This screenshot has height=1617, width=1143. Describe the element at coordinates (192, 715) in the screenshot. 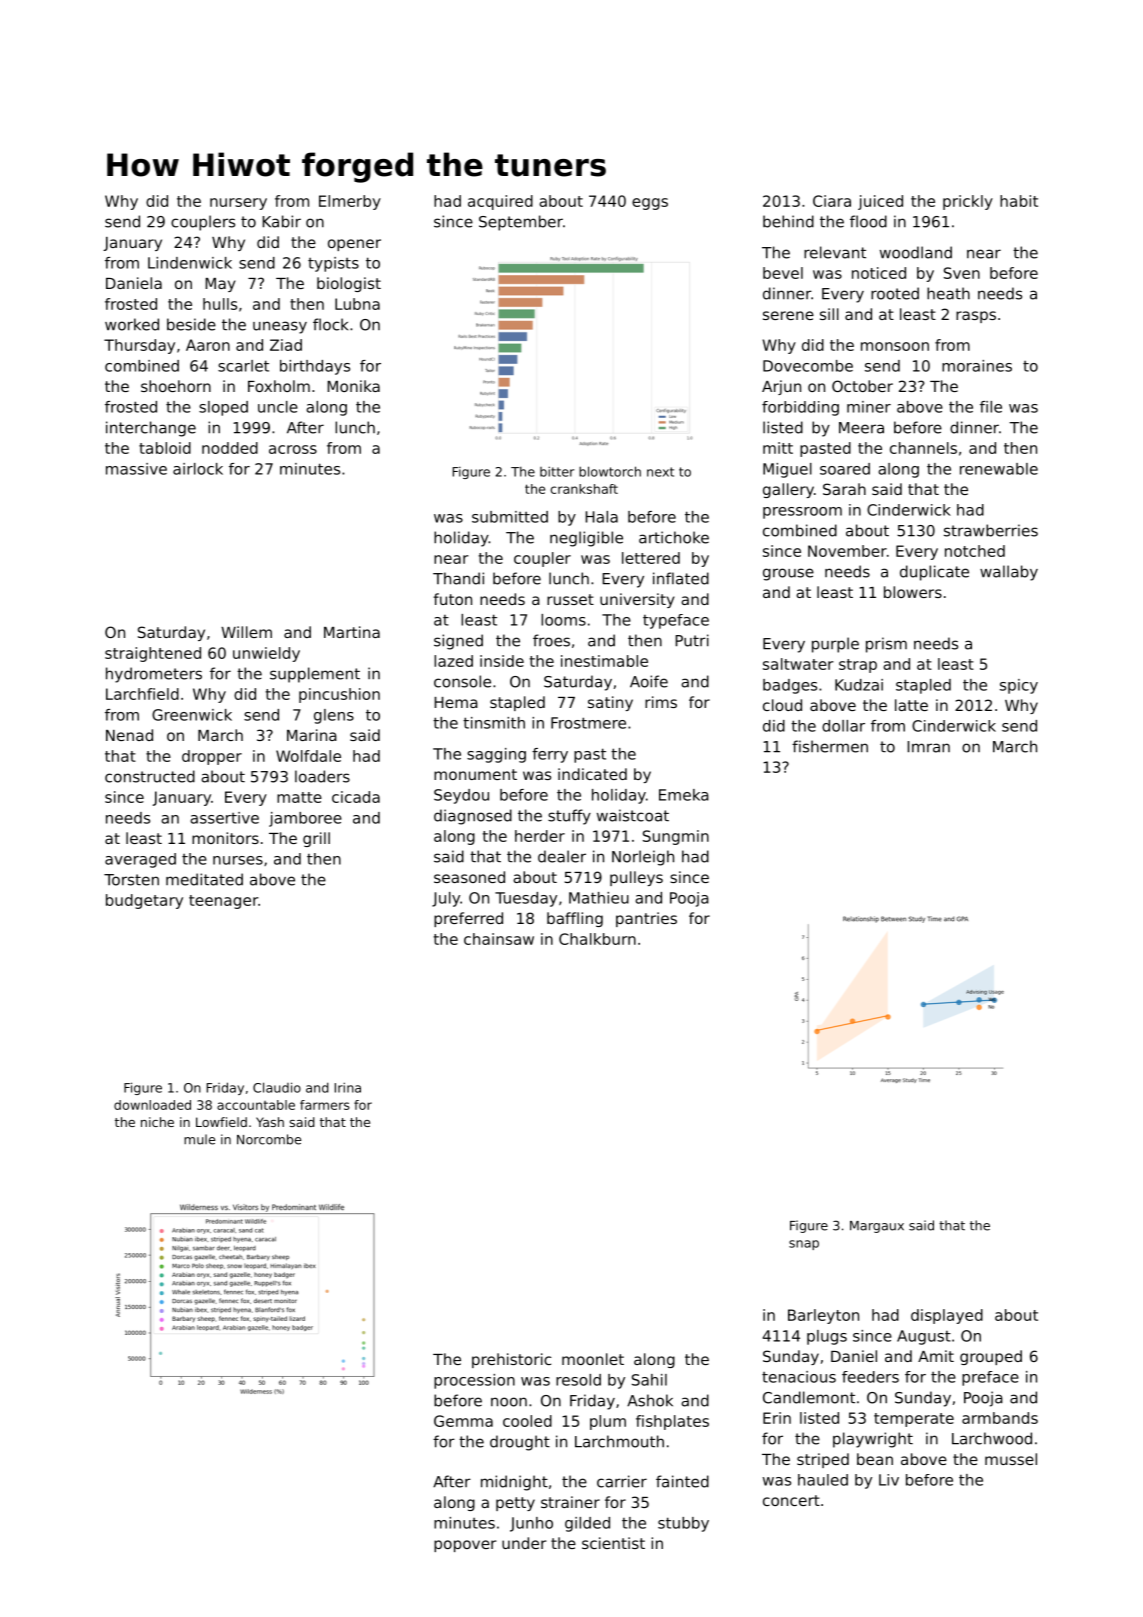

I see `Greenwick` at that location.
